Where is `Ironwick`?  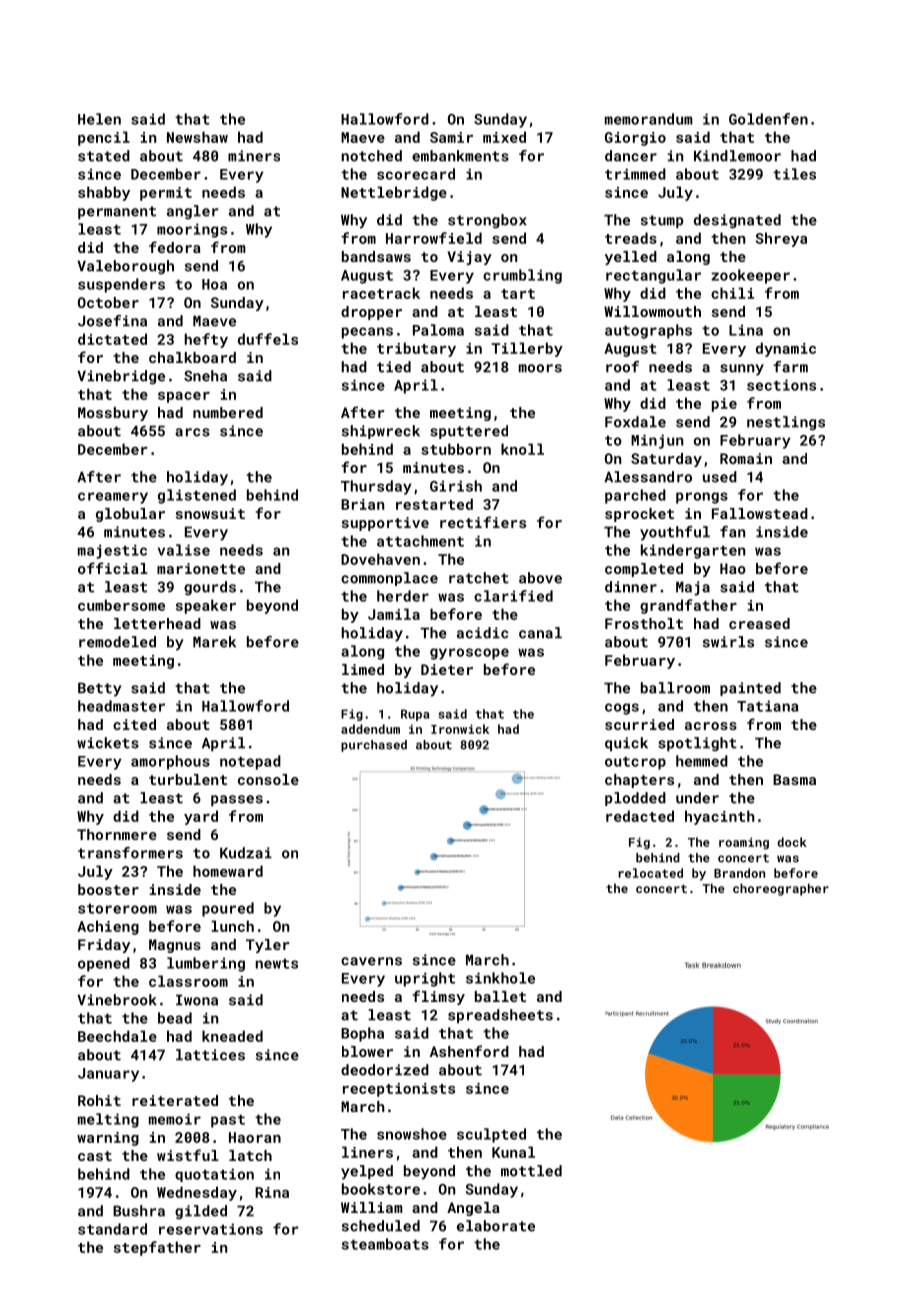 Ironwick is located at coordinates (460, 729).
